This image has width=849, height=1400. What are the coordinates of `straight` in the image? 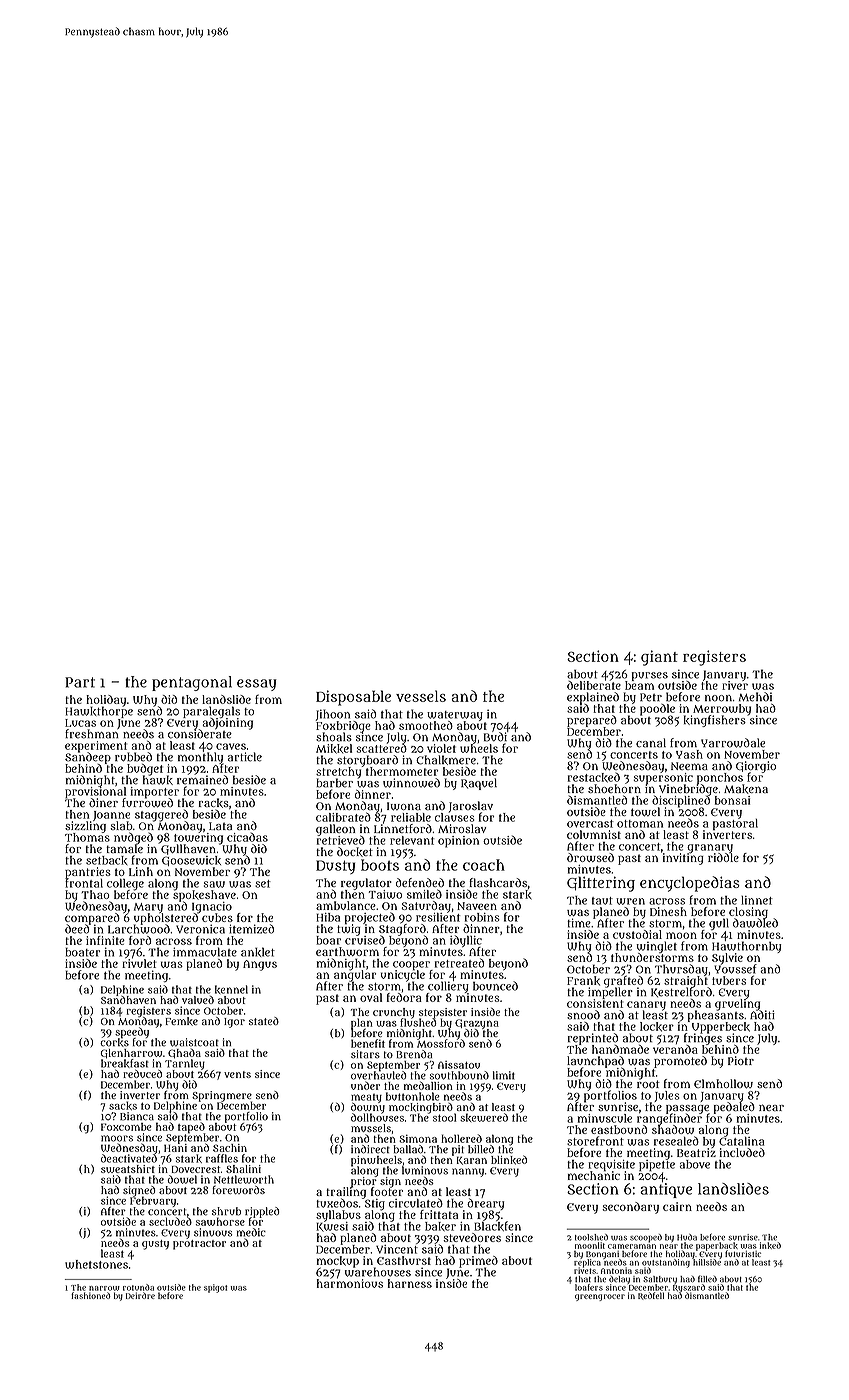 It's located at (686, 981).
